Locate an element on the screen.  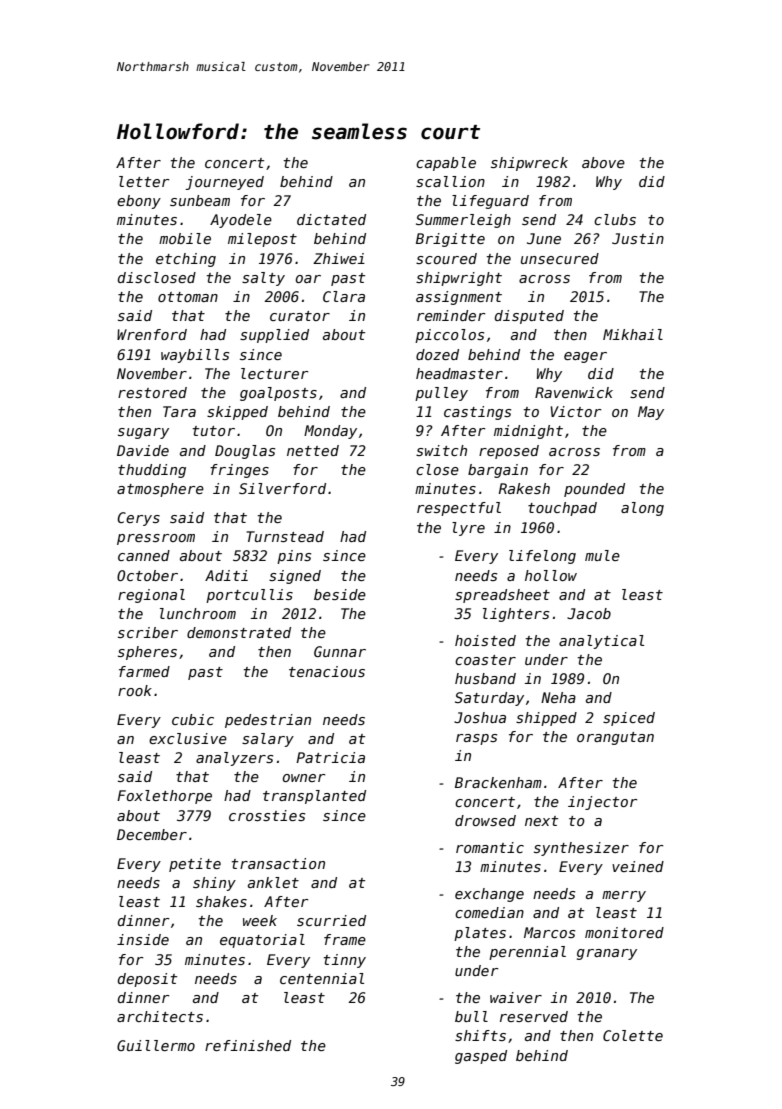
journeyed is located at coordinates (224, 183).
